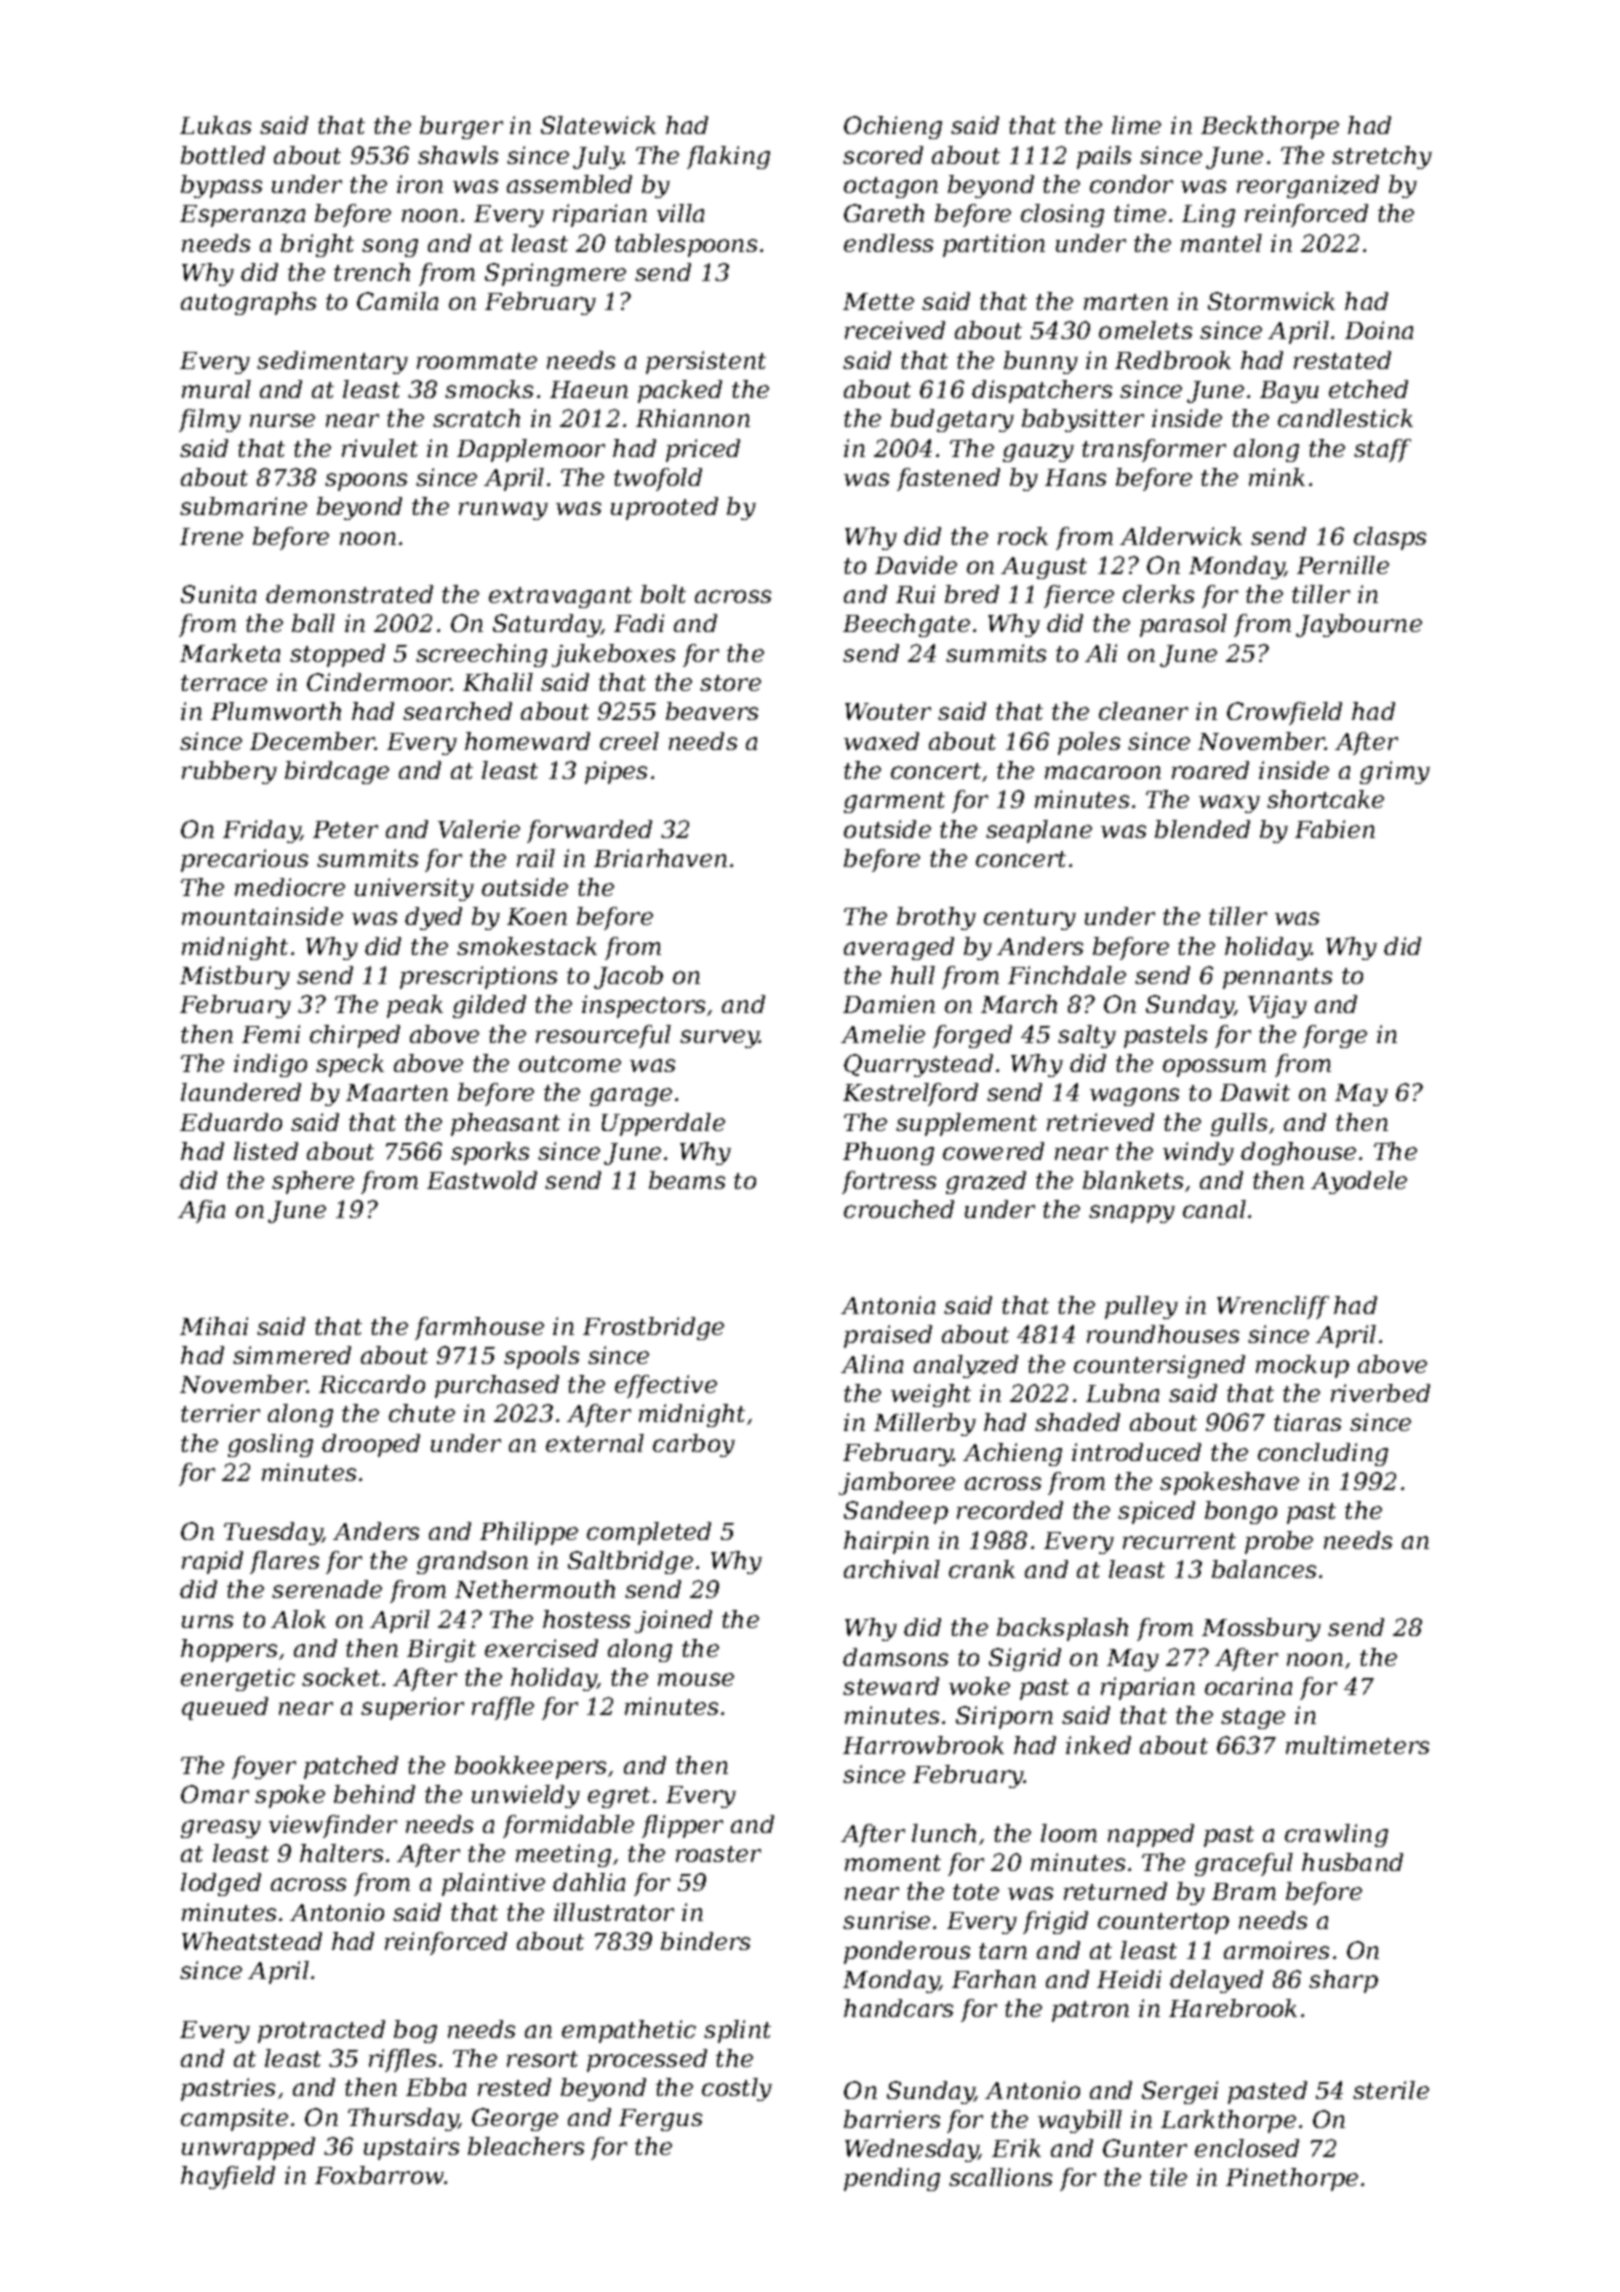 This document has height=2292, width=1620. Describe the element at coordinates (461, 127) in the document. I see `burger` at that location.
